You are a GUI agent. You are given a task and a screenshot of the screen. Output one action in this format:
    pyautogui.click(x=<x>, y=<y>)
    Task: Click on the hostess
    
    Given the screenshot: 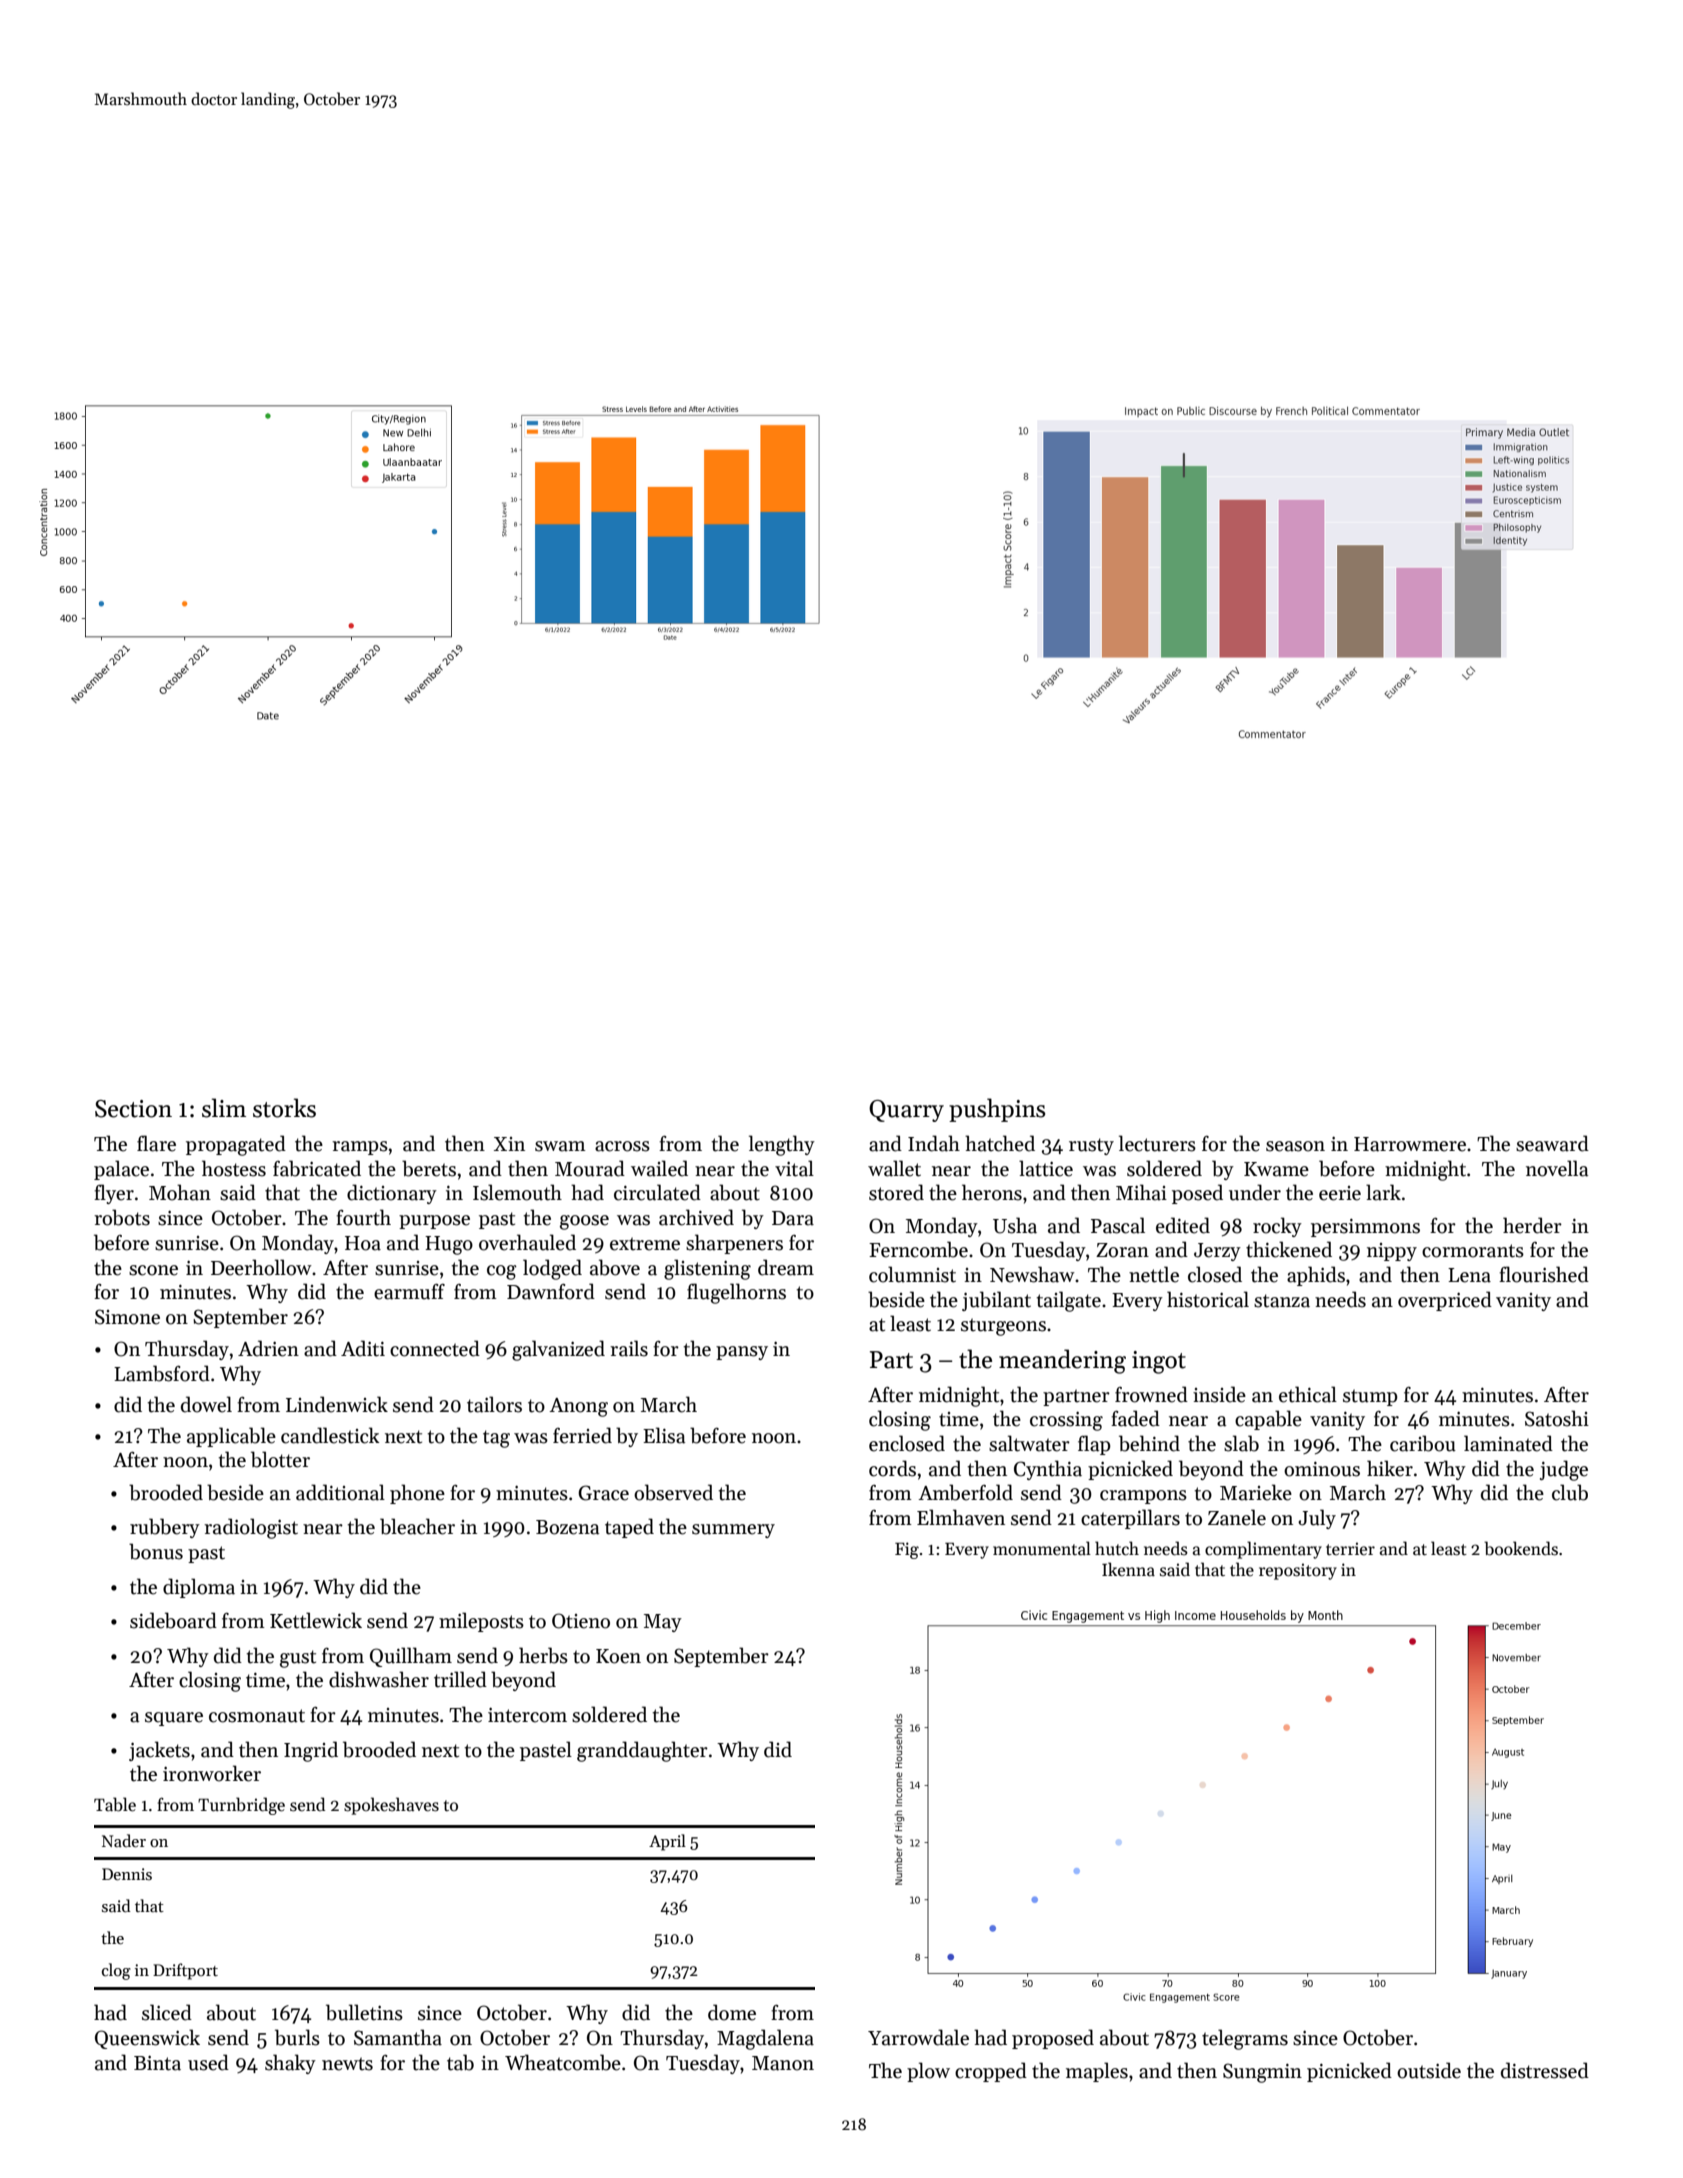 What is the action you would take?
    pyautogui.click(x=234, y=1168)
